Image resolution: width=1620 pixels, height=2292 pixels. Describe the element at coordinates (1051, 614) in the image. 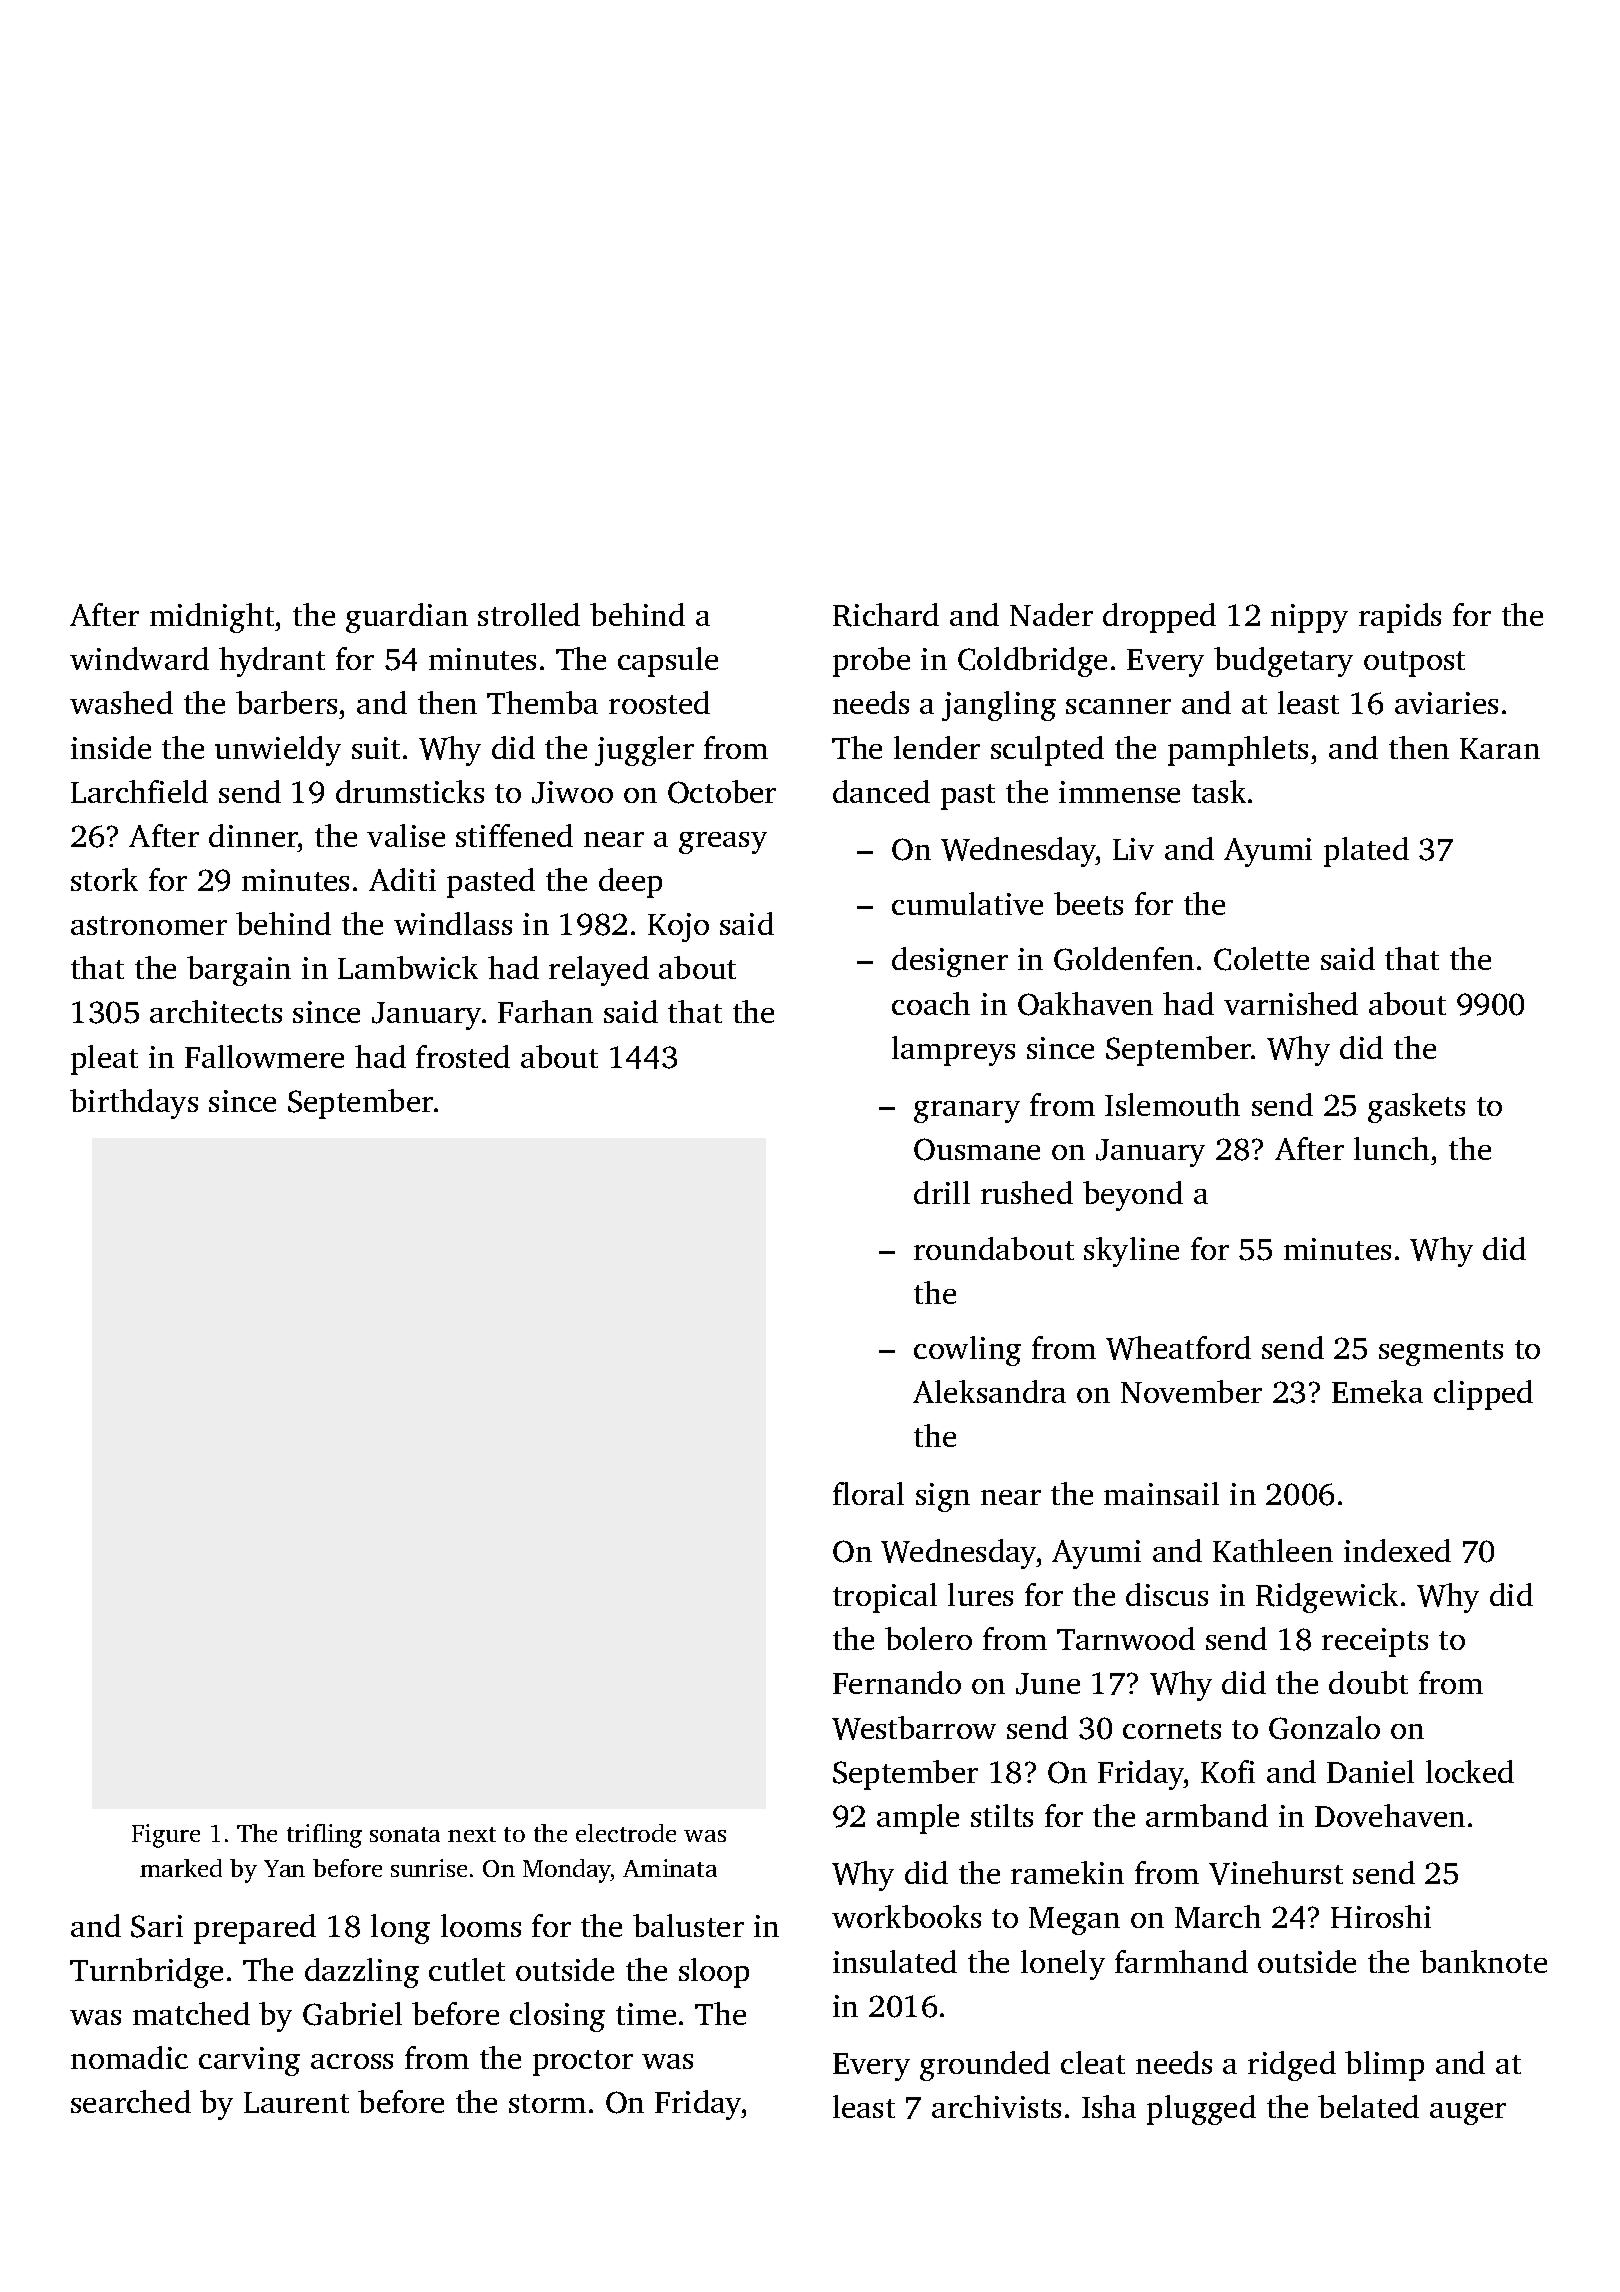

I see `Nader` at that location.
